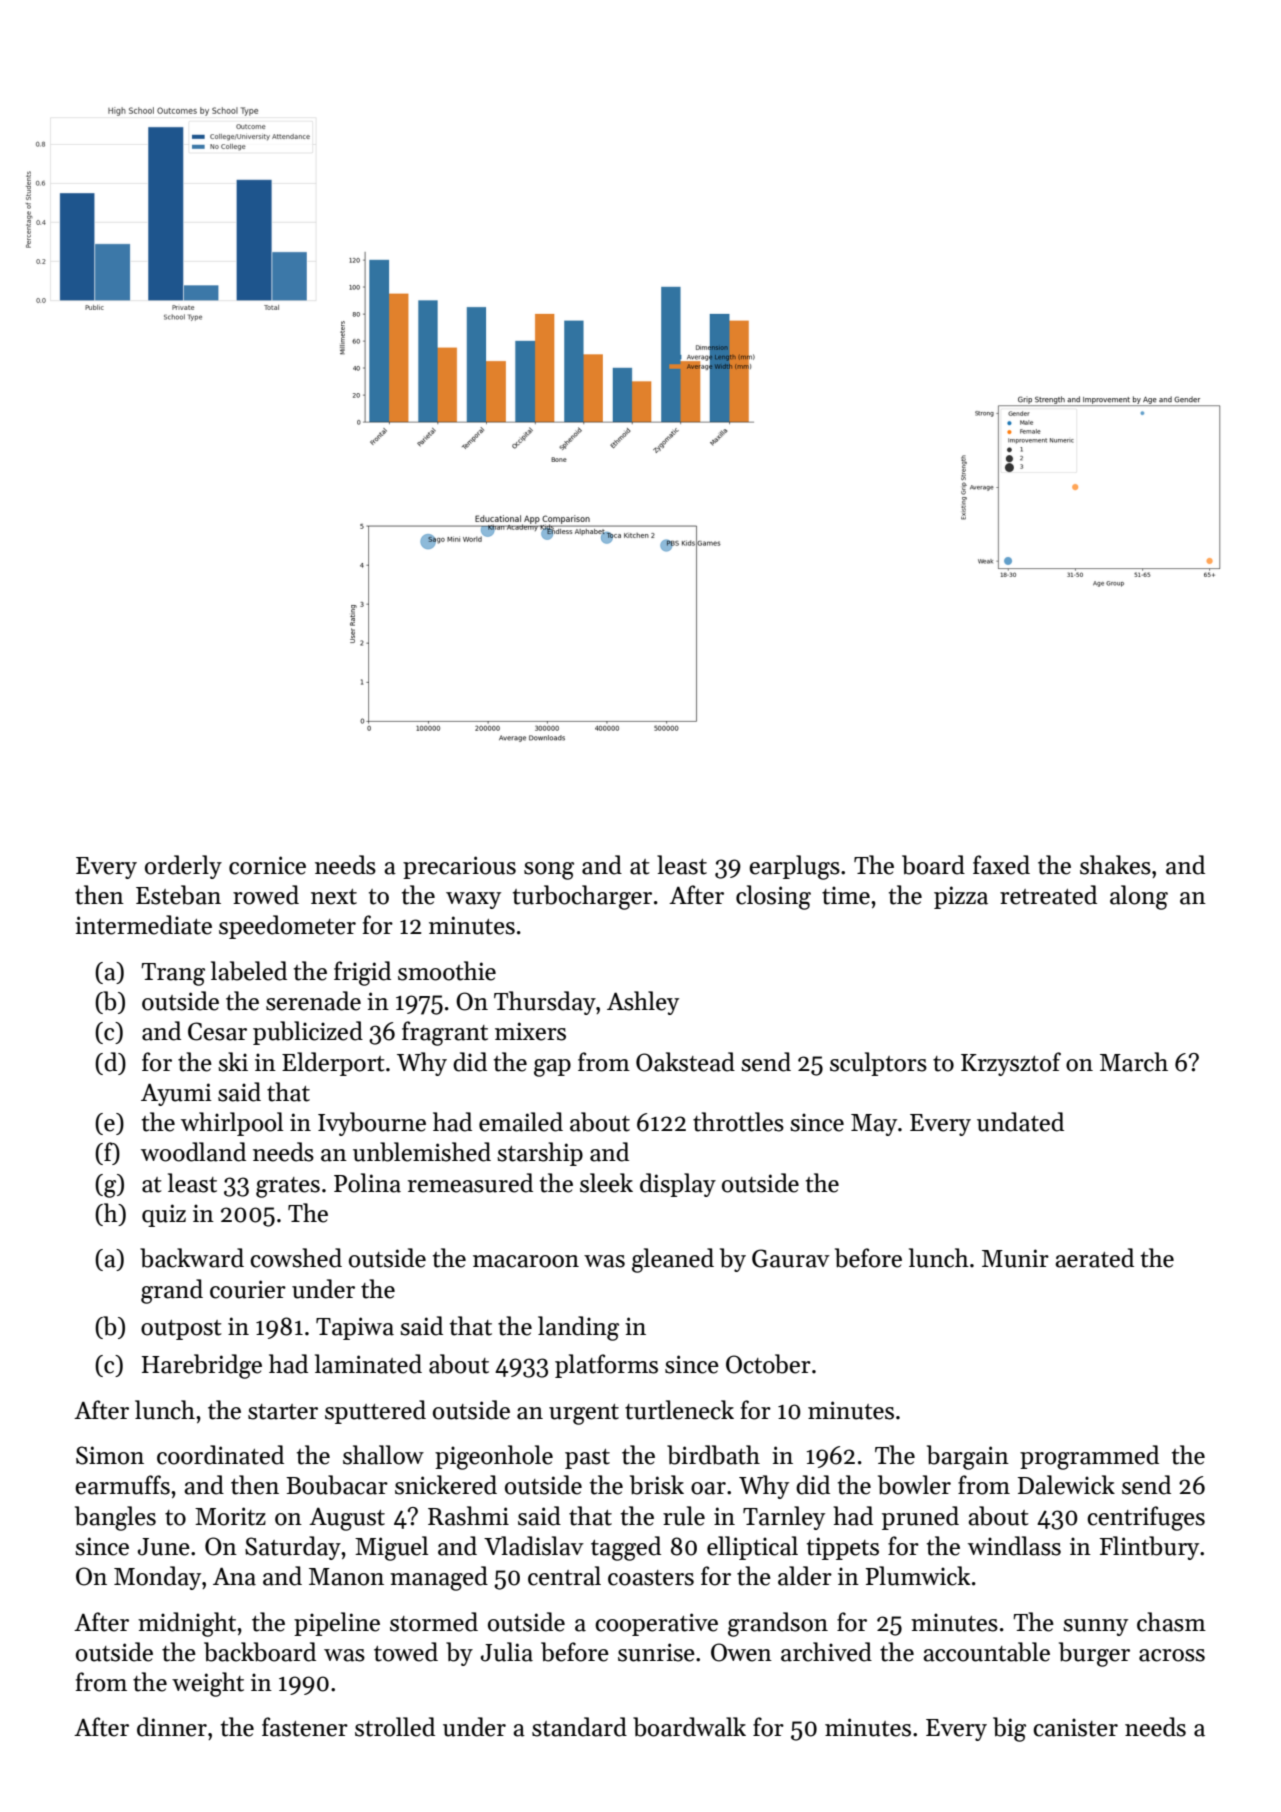 This screenshot has height=1812, width=1281. What do you see at coordinates (1015, 1258) in the screenshot?
I see `Munir` at bounding box center [1015, 1258].
